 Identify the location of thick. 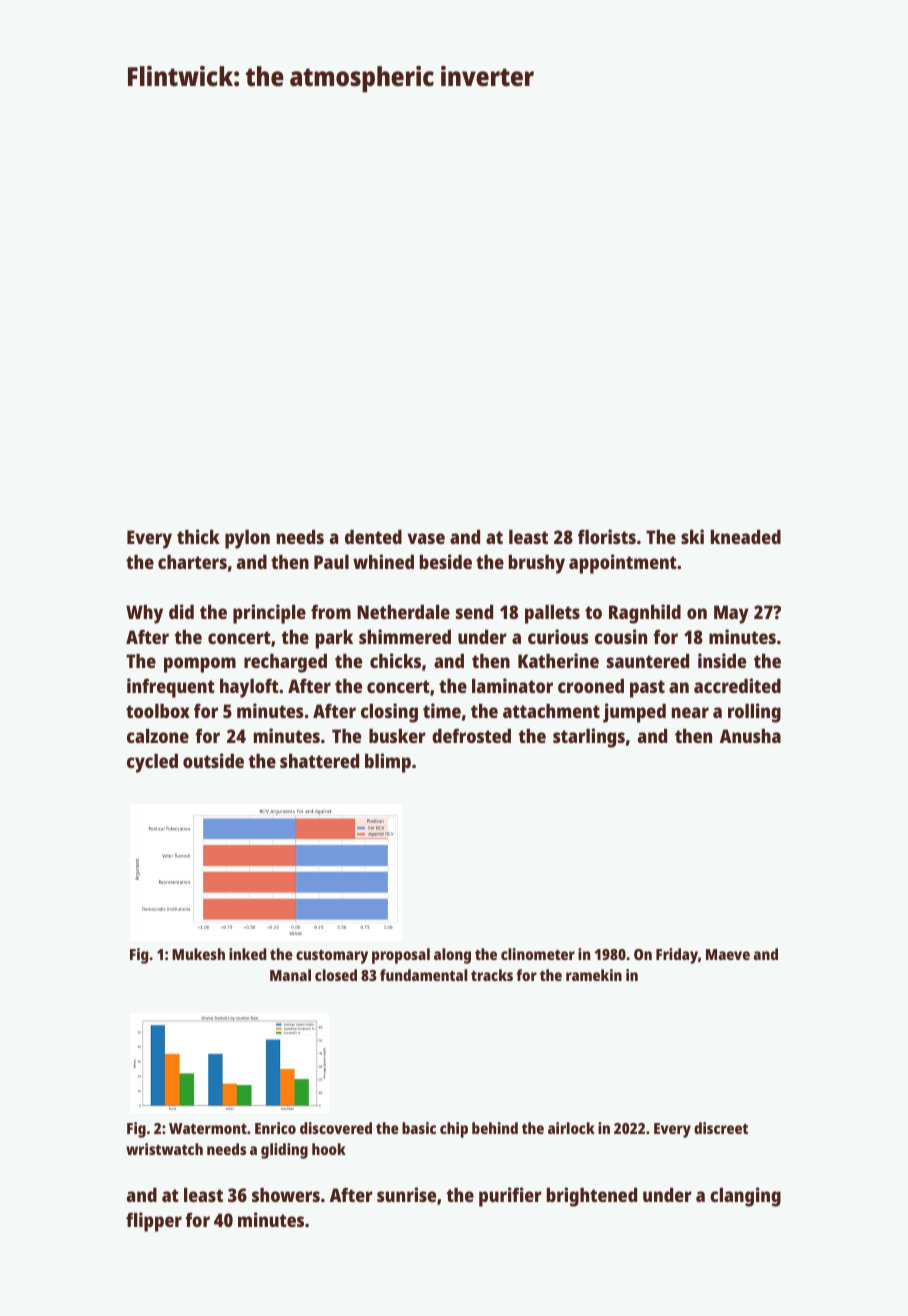
(198, 536).
